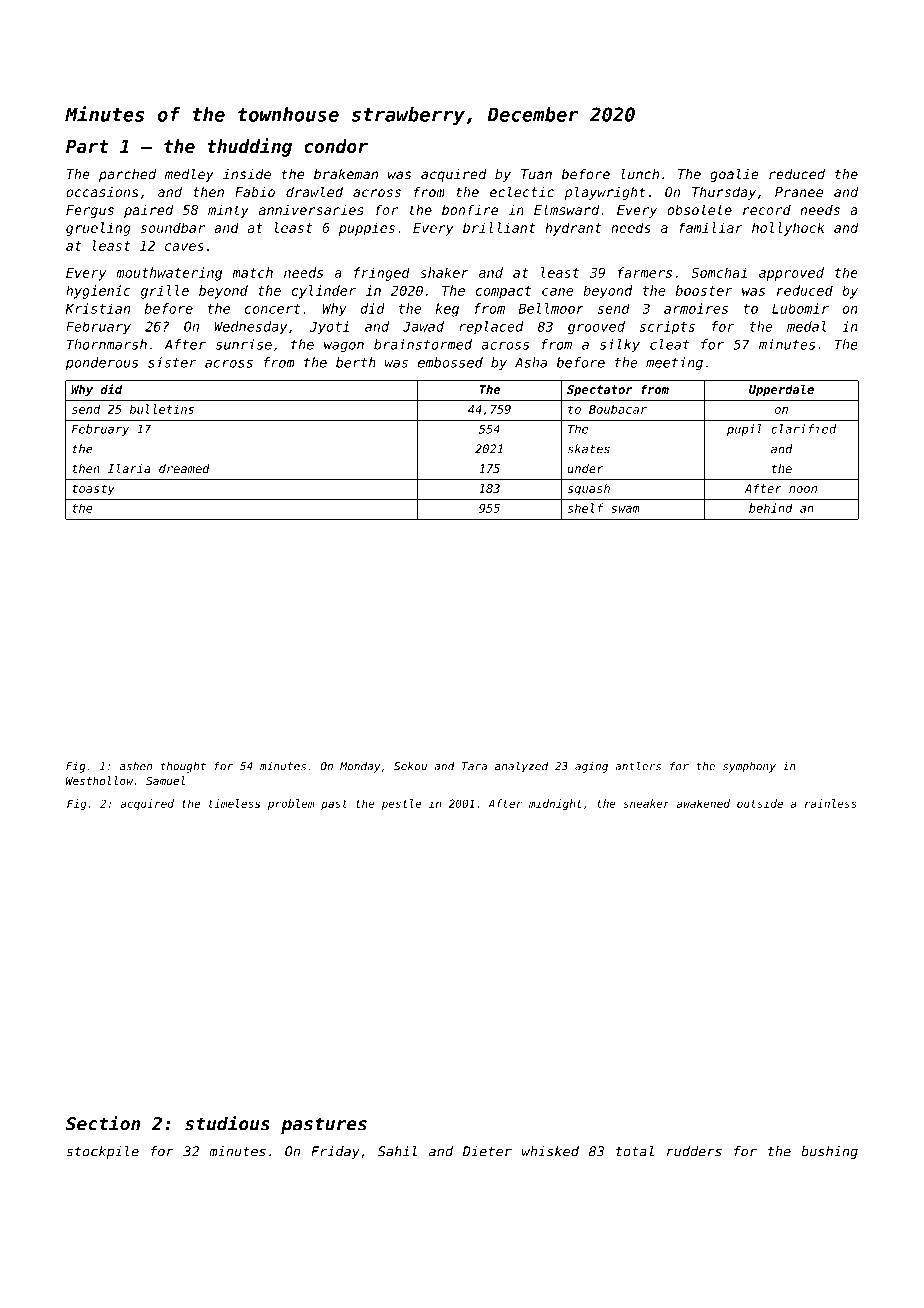  Describe the element at coordinates (172, 362) in the screenshot. I see `sister` at that location.
